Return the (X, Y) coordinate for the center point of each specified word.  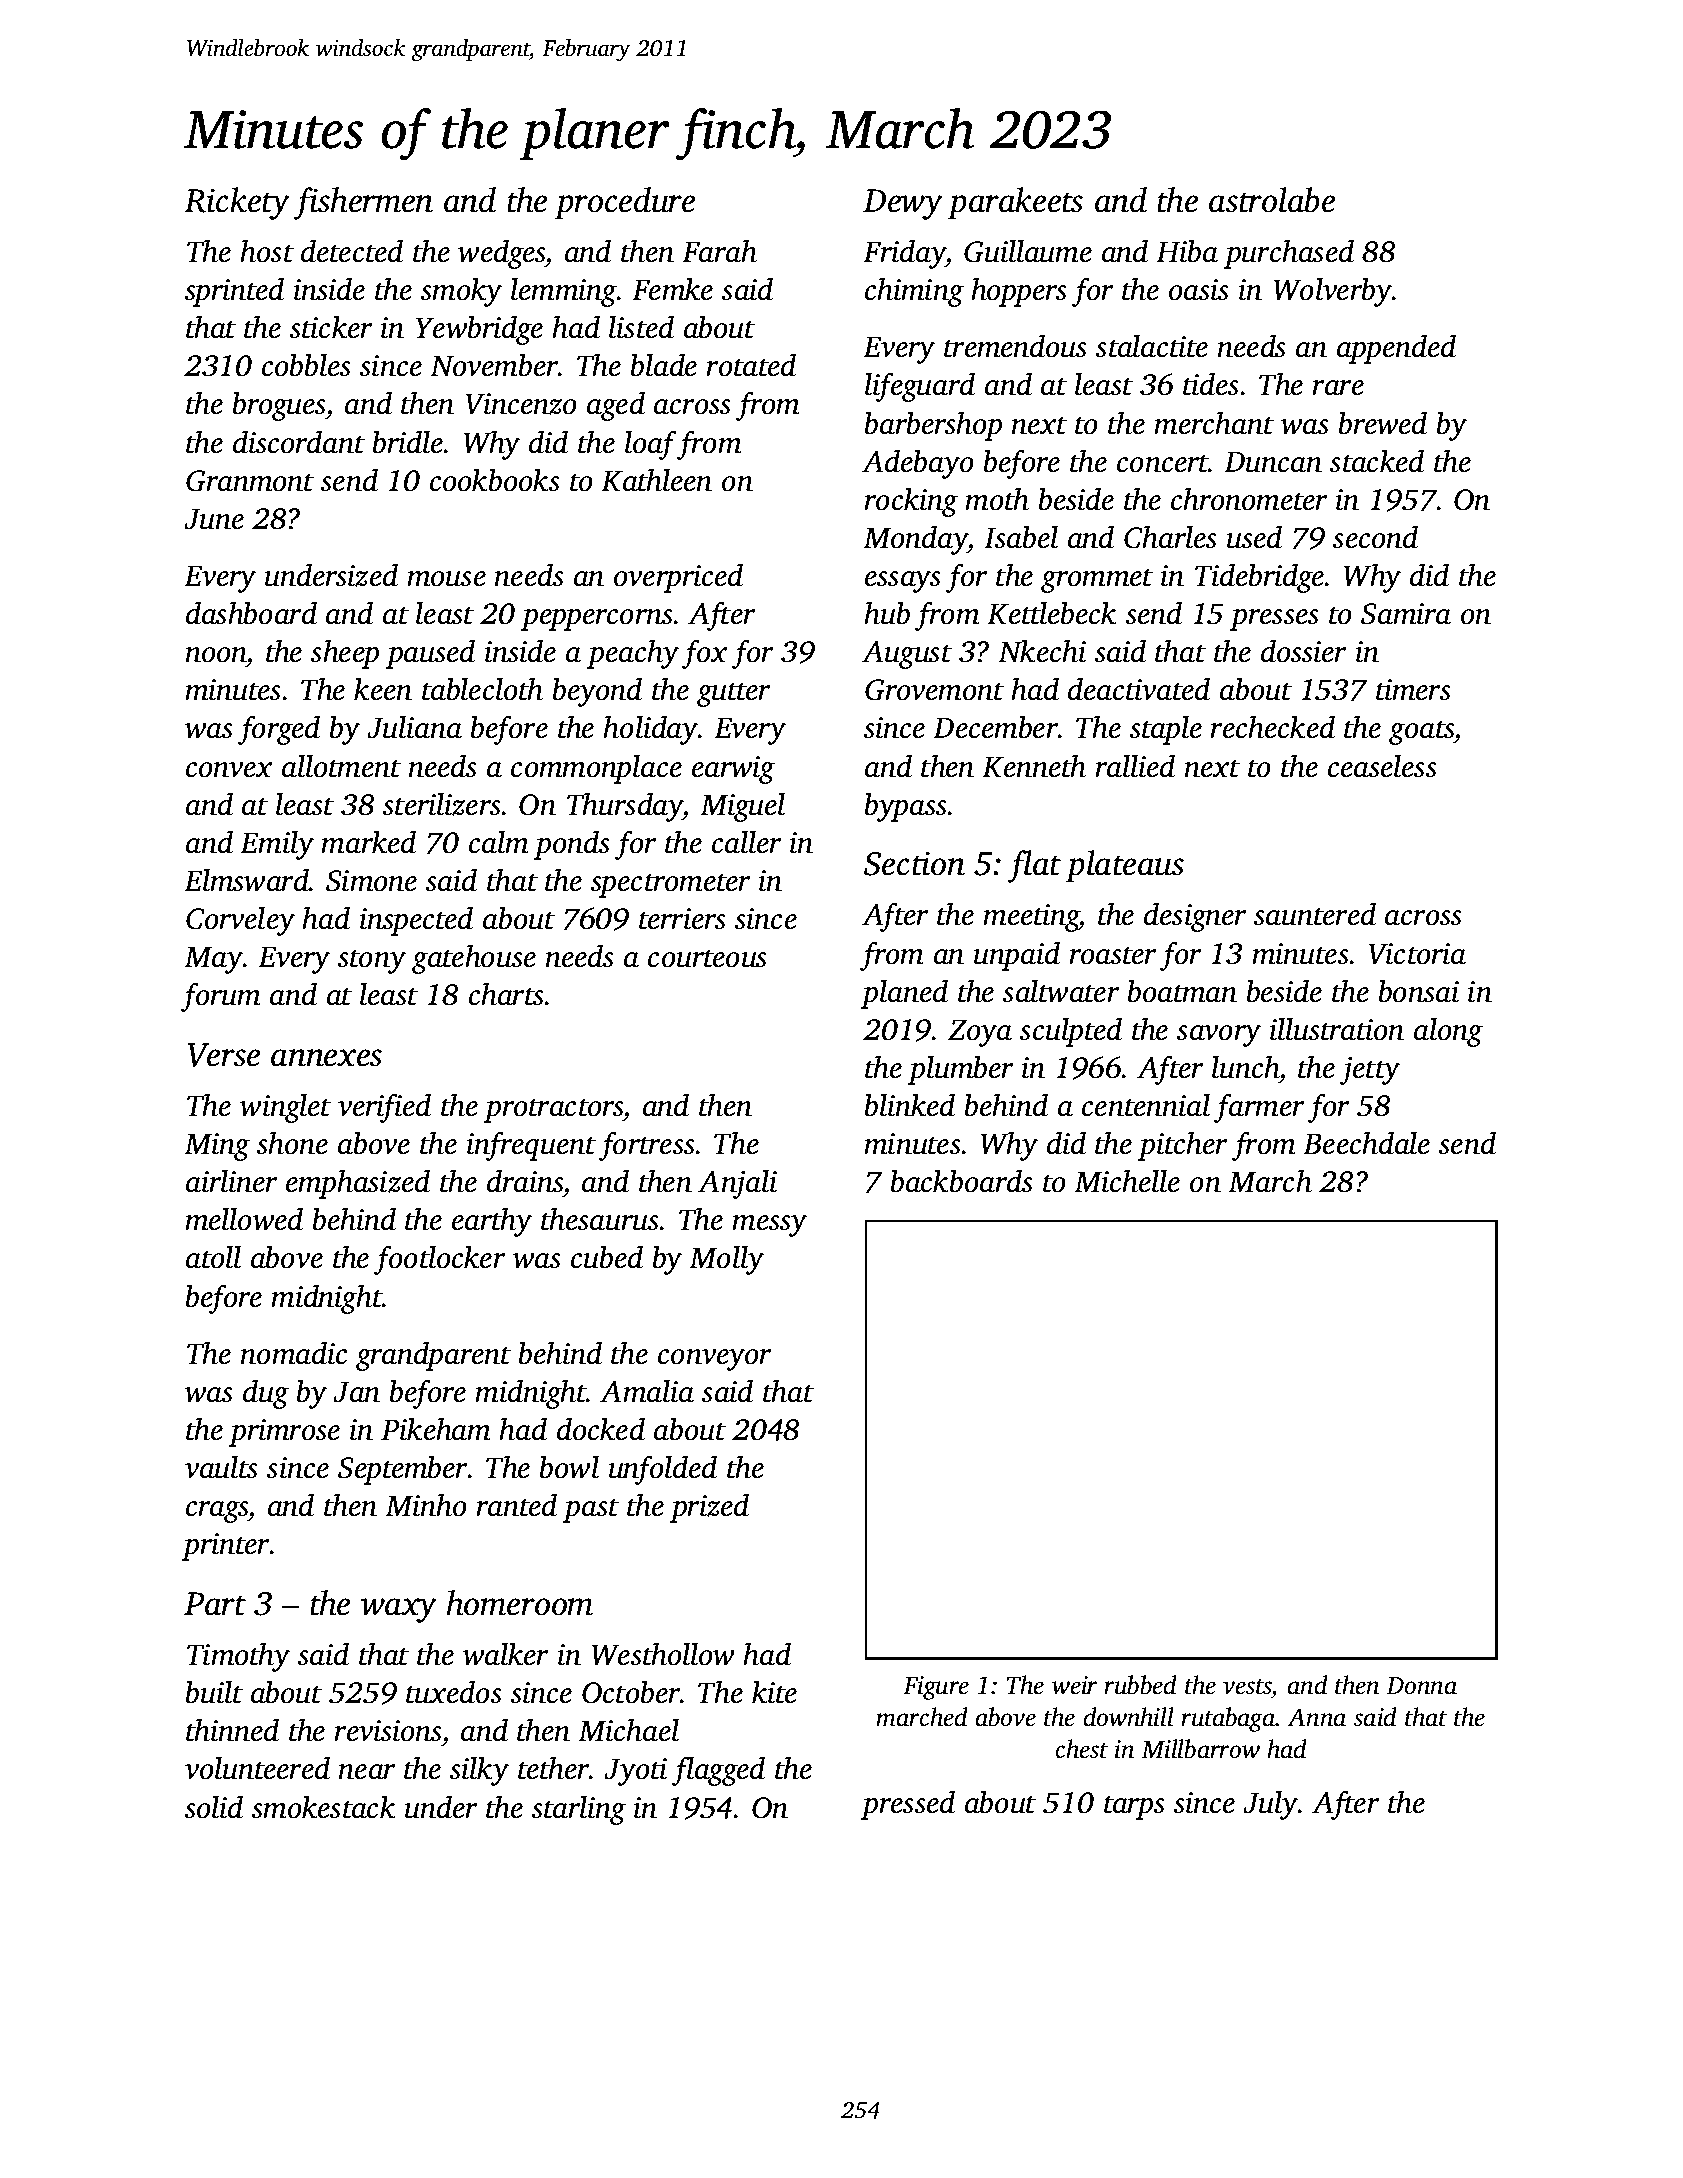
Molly (726, 1260)
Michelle (1127, 1181)
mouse (446, 579)
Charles (1170, 537)
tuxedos (454, 1692)
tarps (1134, 1807)
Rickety (237, 203)
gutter (734, 694)
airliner (232, 1181)
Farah (719, 251)
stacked (1377, 461)
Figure (936, 1688)
